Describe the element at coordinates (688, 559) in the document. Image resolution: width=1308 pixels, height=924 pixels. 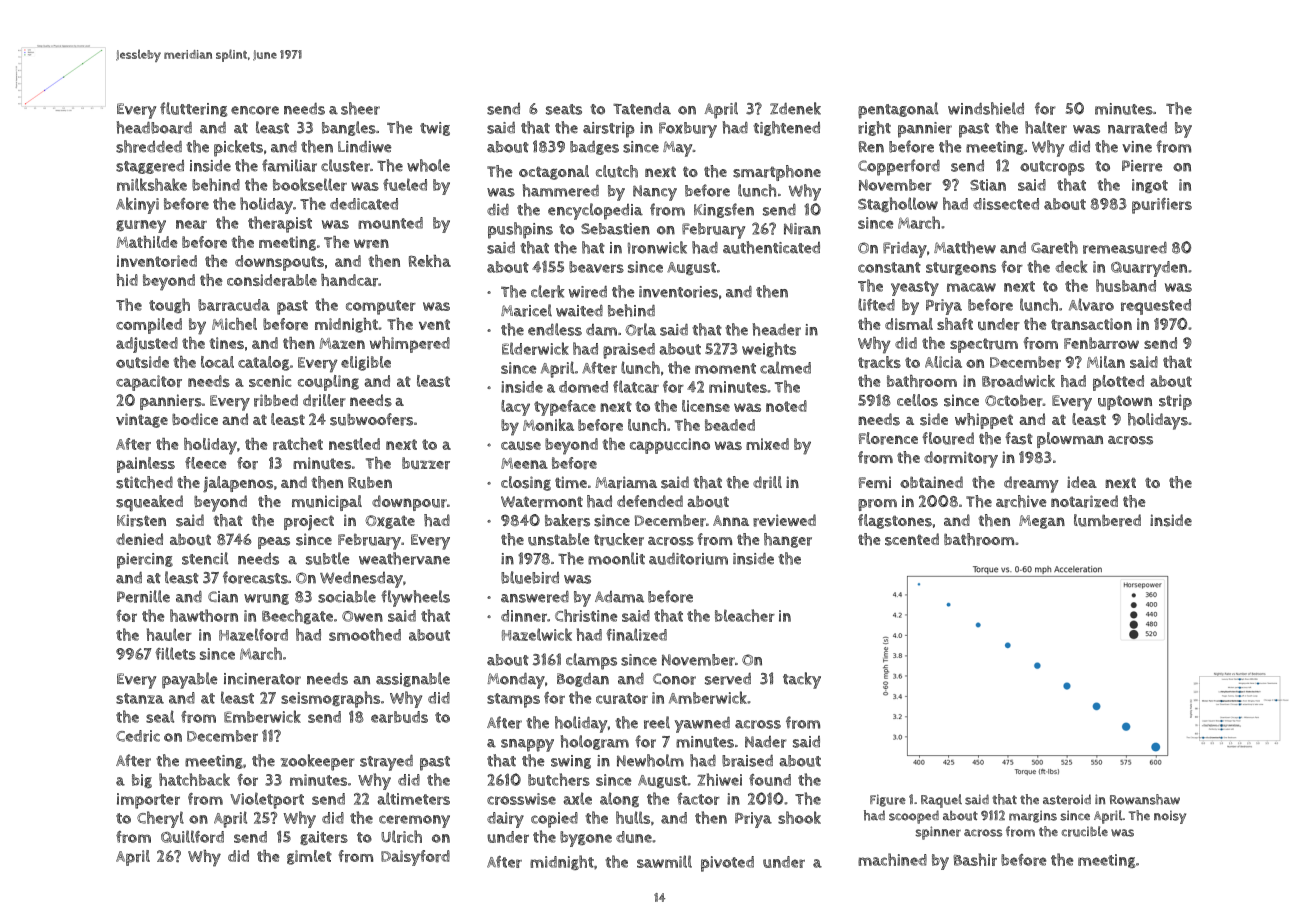
I see `auditorium` at that location.
